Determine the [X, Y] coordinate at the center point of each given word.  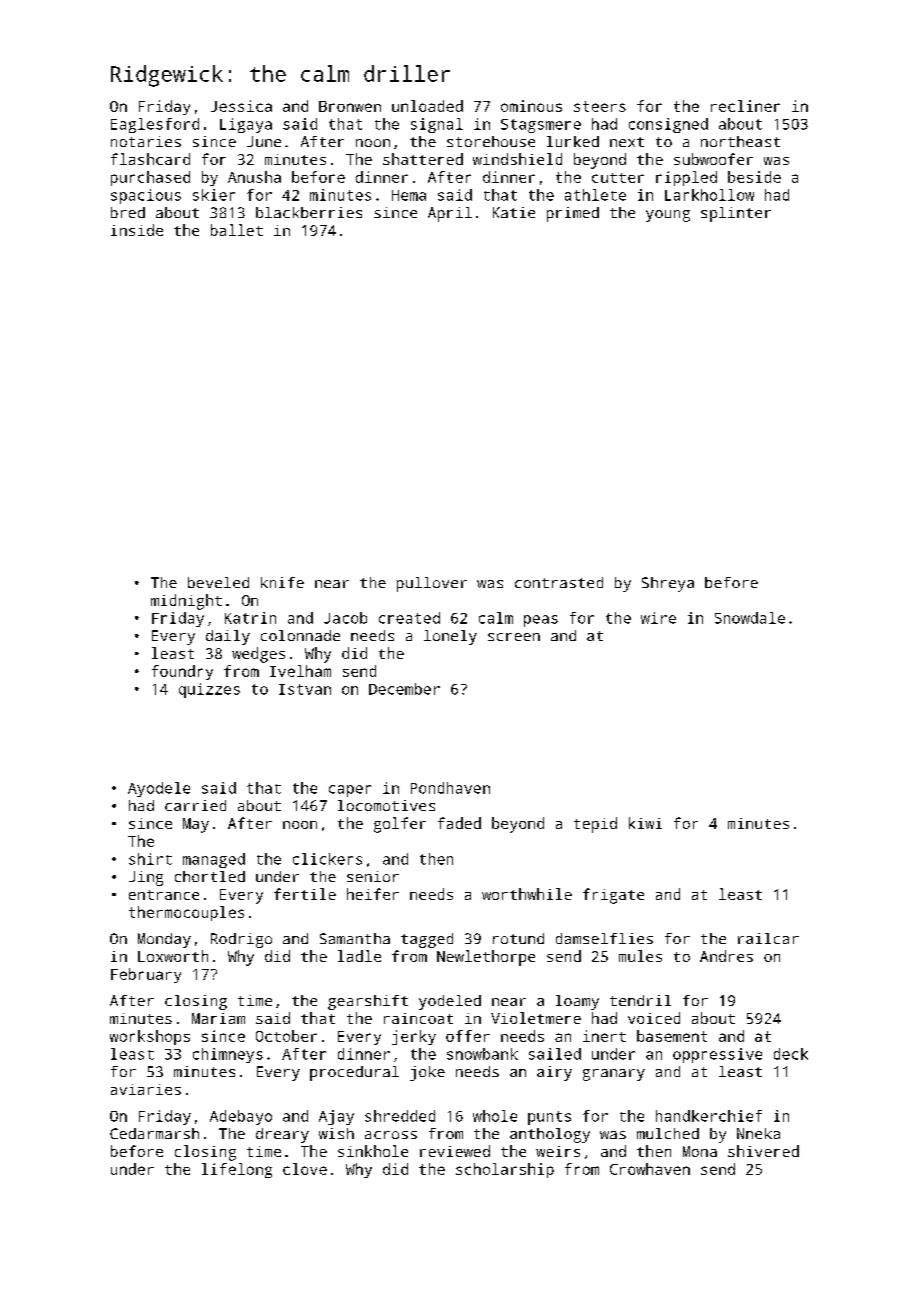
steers [600, 106]
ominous [531, 106]
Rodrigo [241, 940]
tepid [595, 825]
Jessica [241, 106]
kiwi [645, 823]
